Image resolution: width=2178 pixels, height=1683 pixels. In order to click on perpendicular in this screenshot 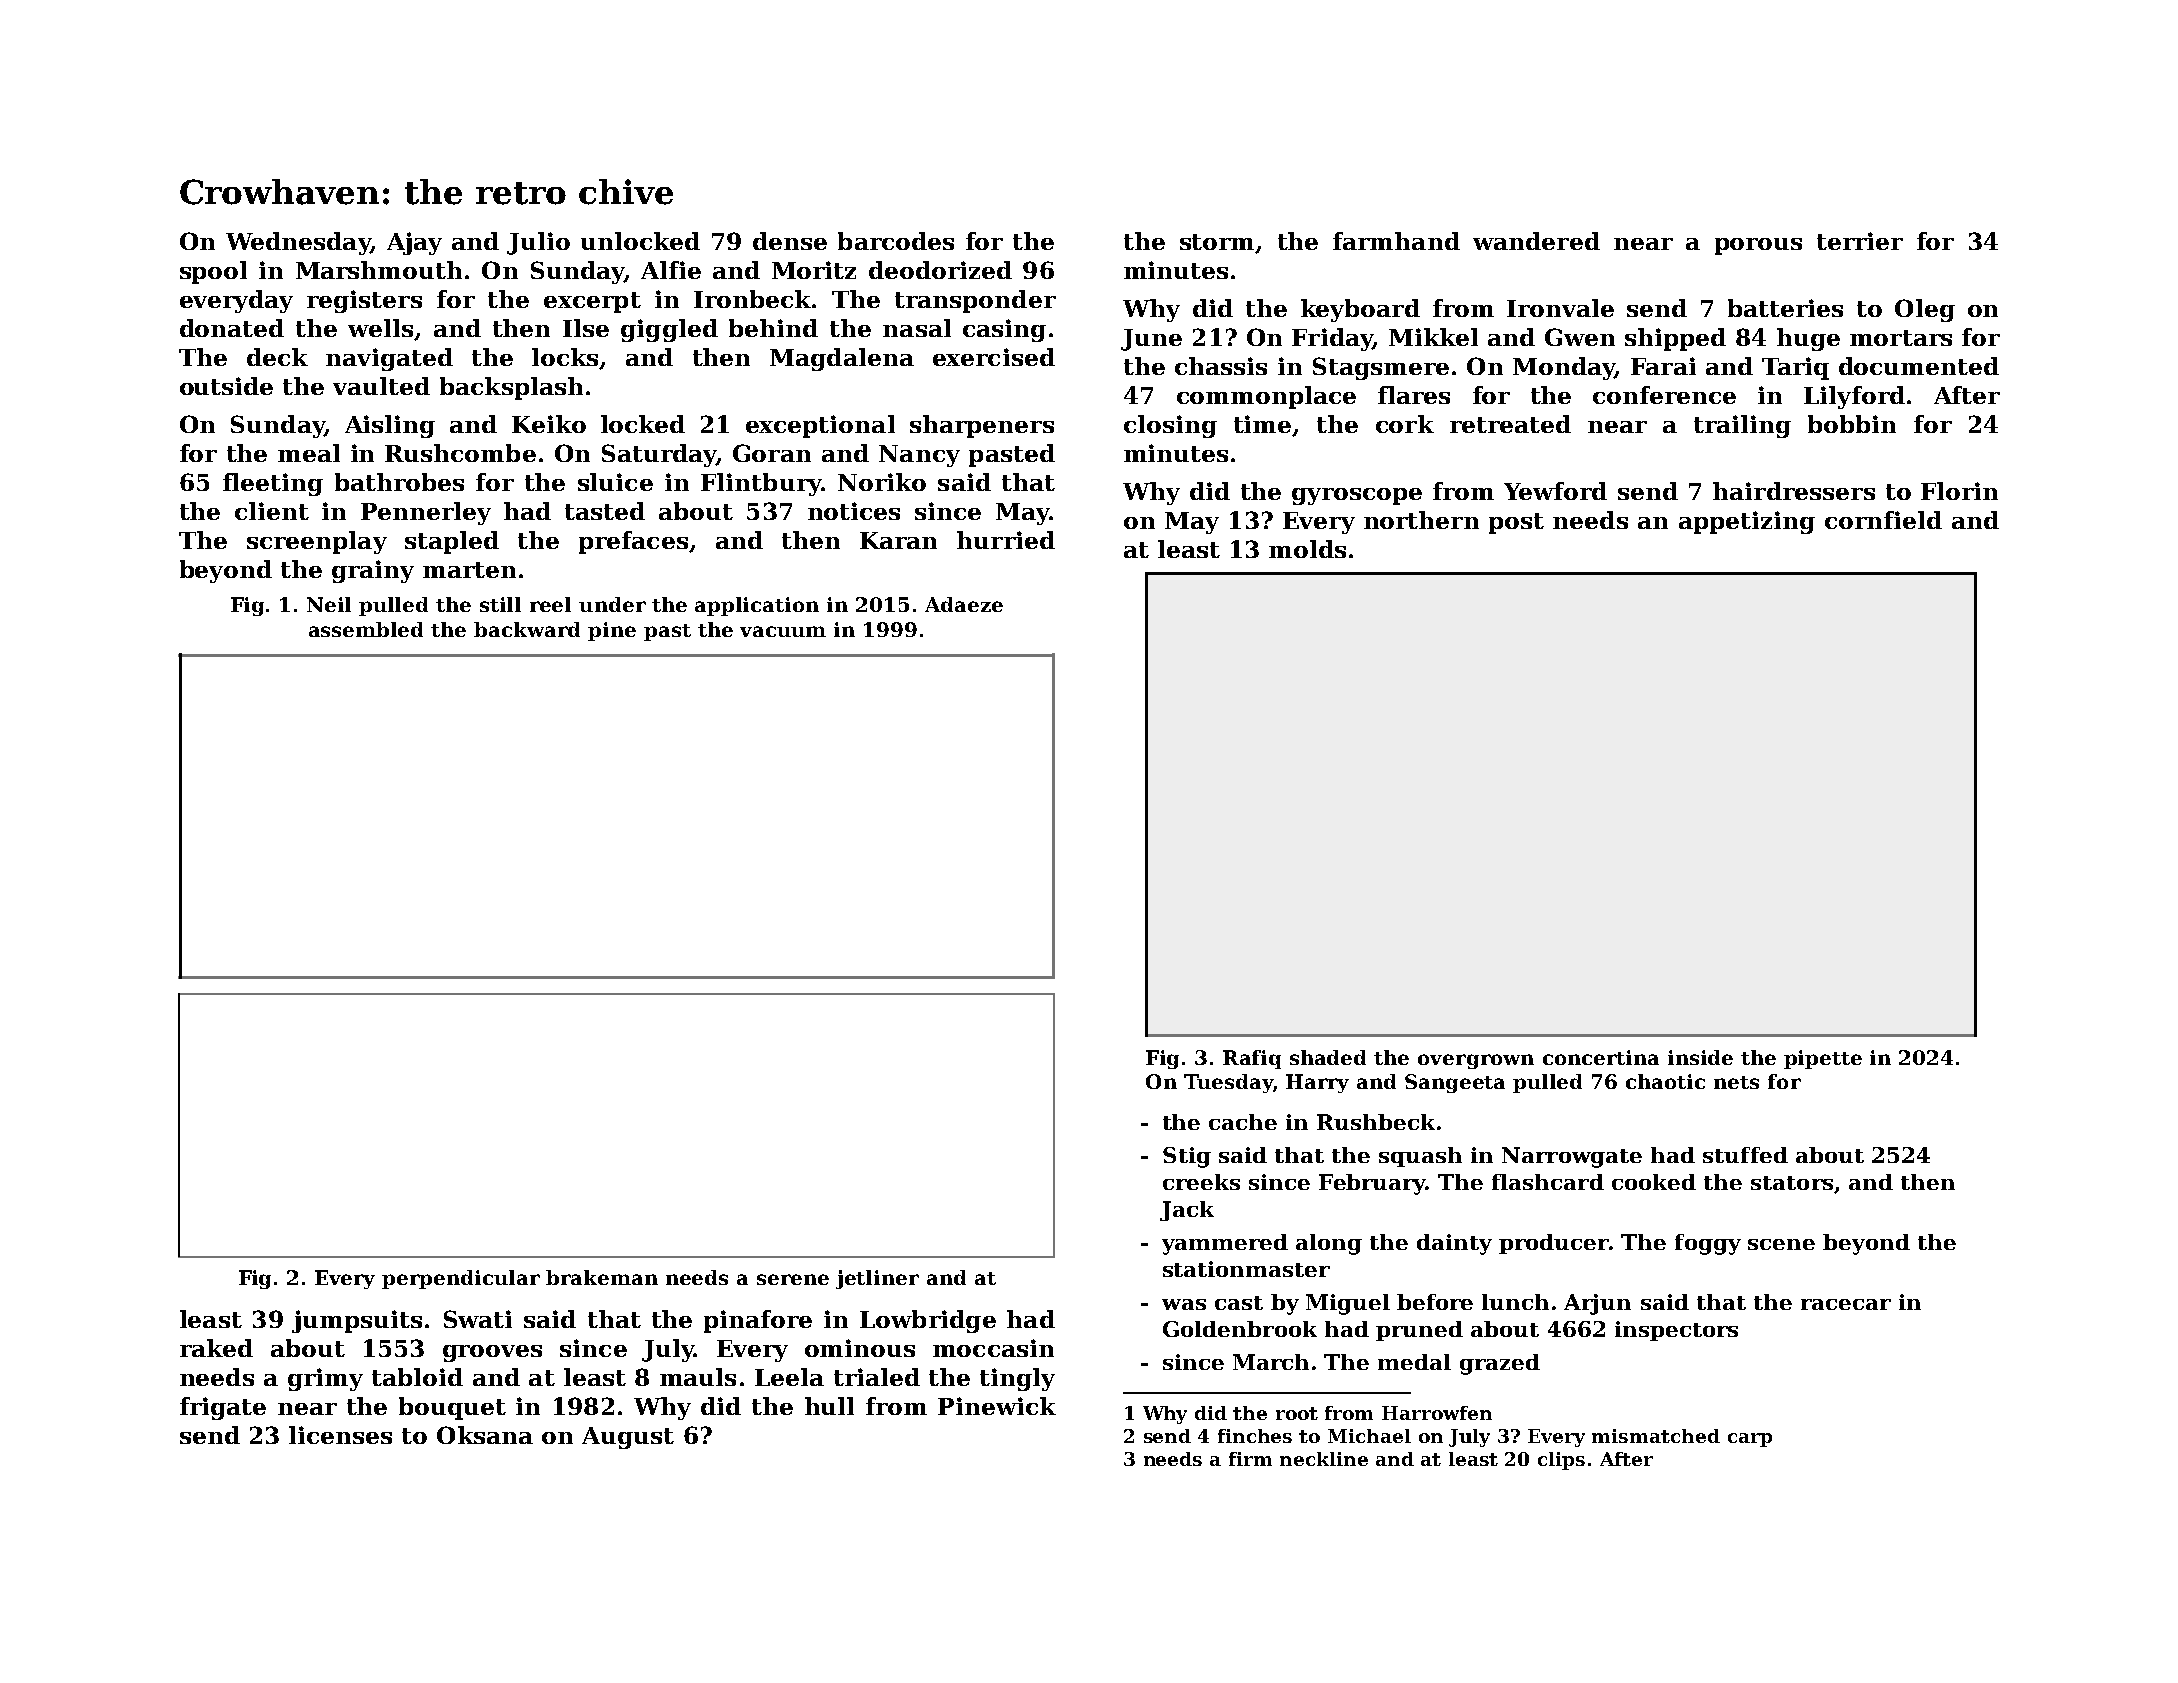, I will do `click(461, 1279)`.
